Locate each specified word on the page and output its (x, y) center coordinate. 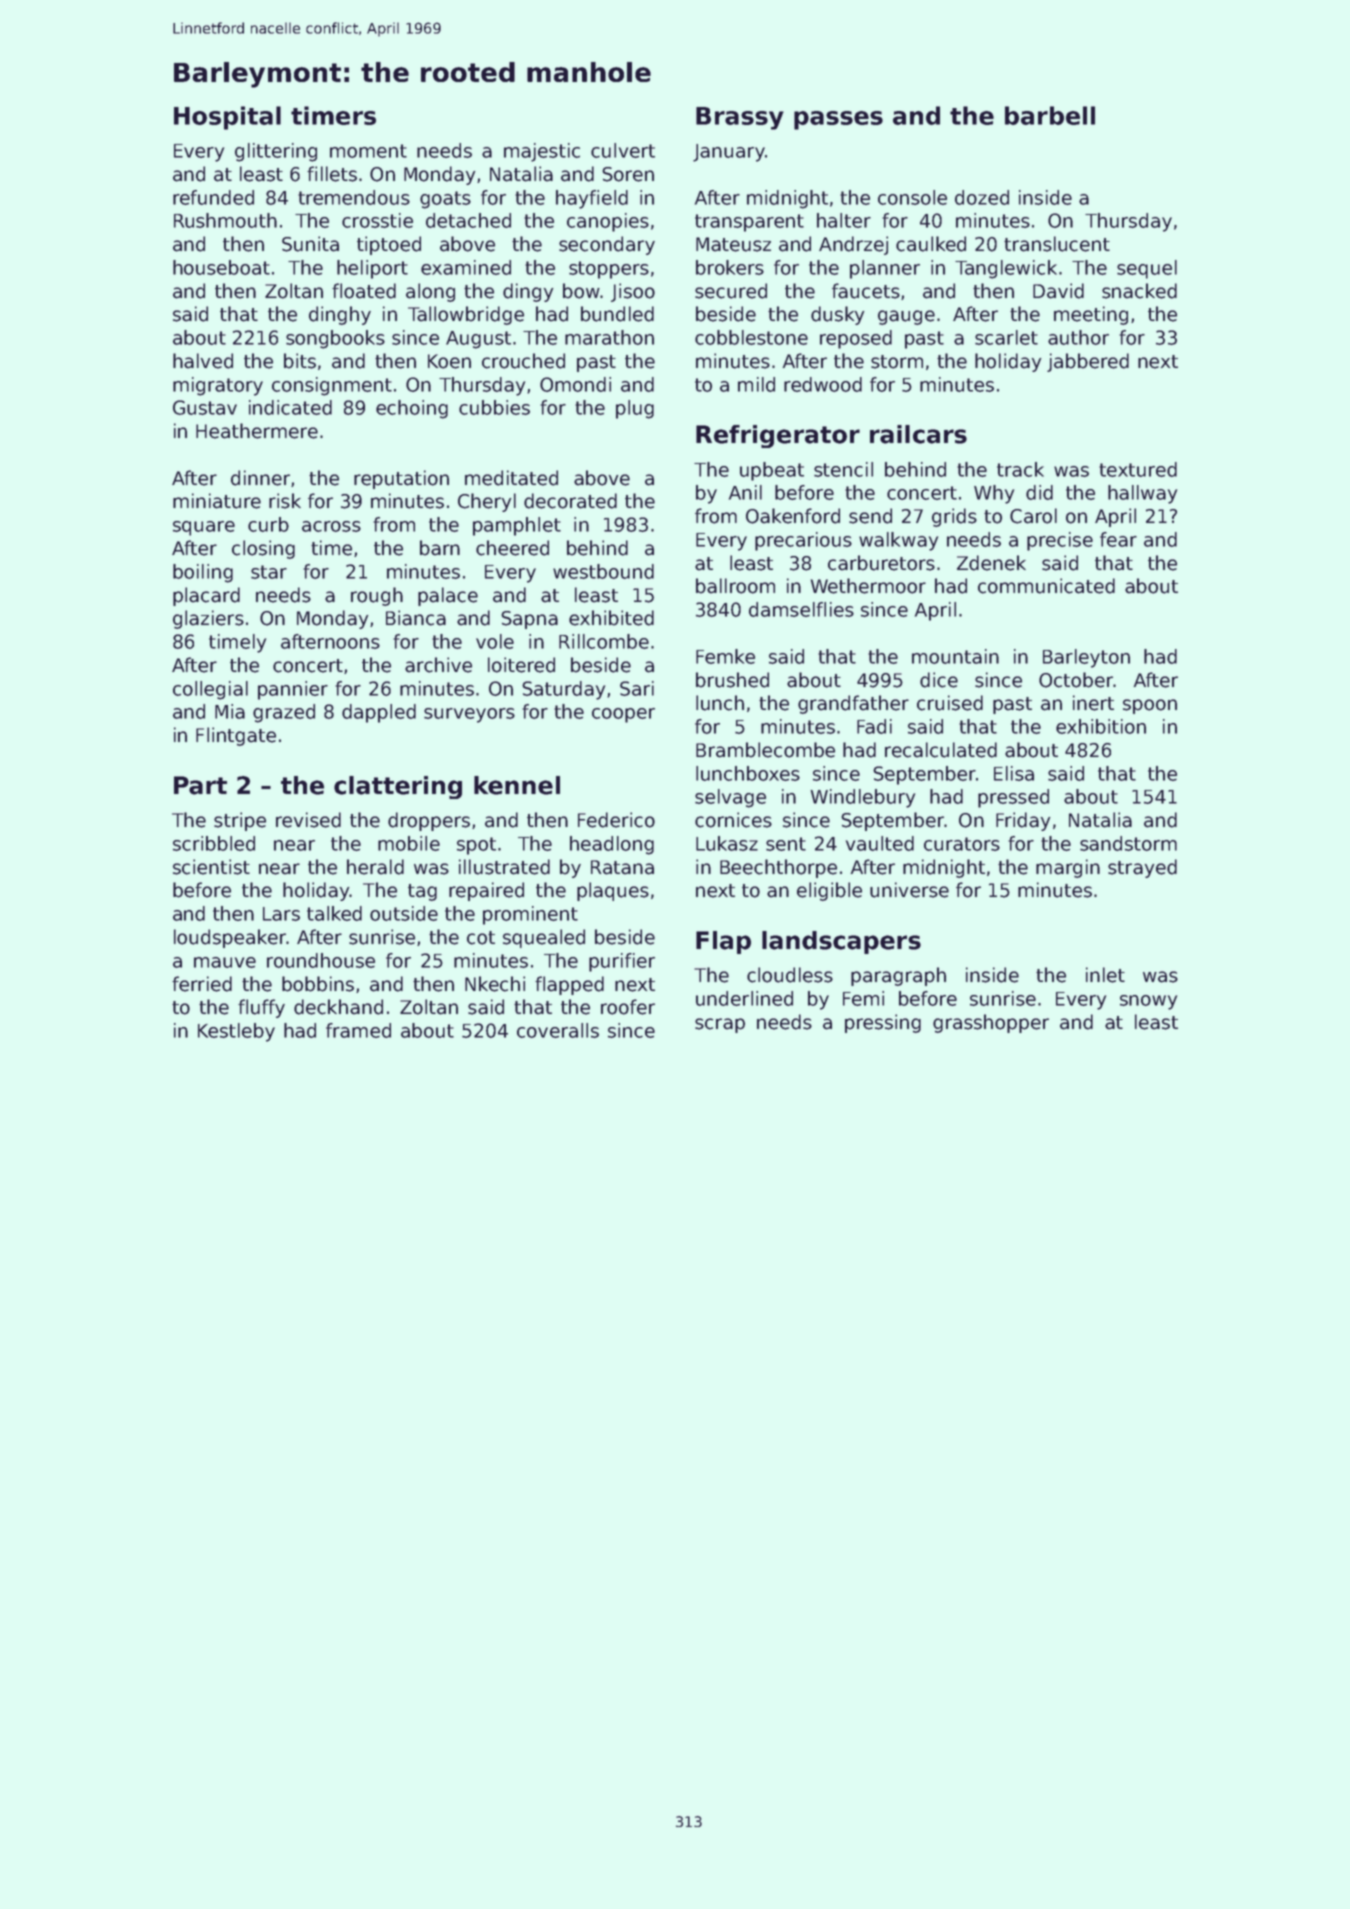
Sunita (310, 244)
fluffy (261, 1008)
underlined (744, 998)
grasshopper (991, 1023)
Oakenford (793, 516)
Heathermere (257, 431)
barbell (1050, 115)
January (729, 153)
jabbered (1088, 362)
